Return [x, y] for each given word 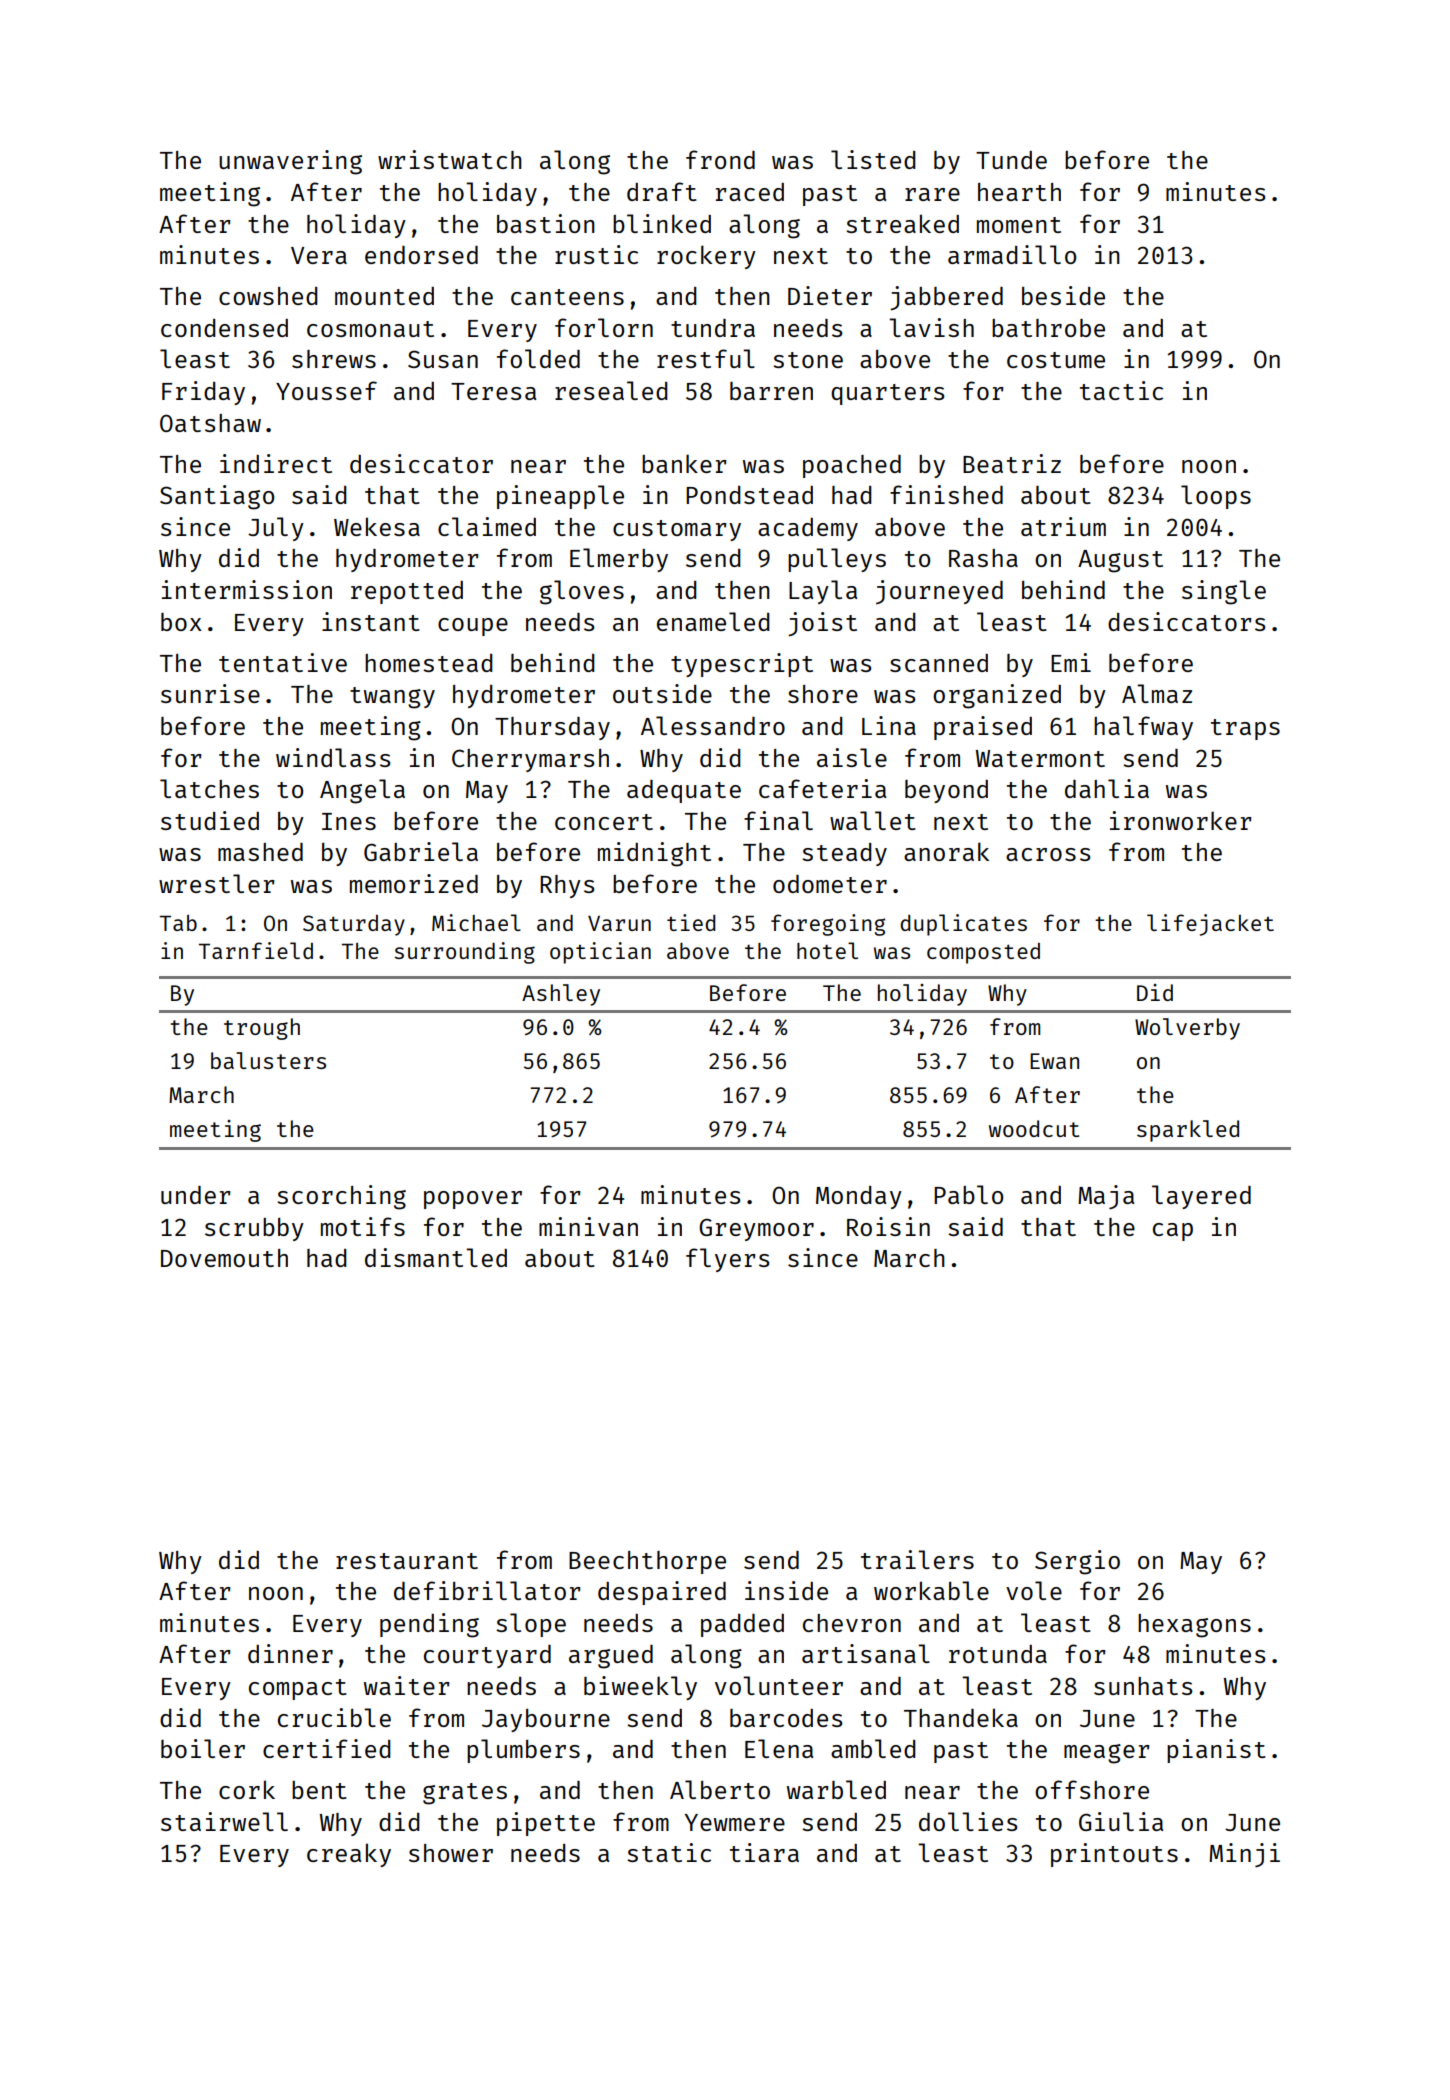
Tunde [1011, 160]
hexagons [1194, 1626]
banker [684, 463]
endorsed [421, 255]
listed [873, 159]
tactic [1121, 390]
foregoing [828, 925]
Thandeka [961, 1717]
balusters [268, 1060]
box [181, 622]
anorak [946, 851]
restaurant [407, 1561]
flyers [727, 1260]
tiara [764, 1852]
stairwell [224, 1821]
